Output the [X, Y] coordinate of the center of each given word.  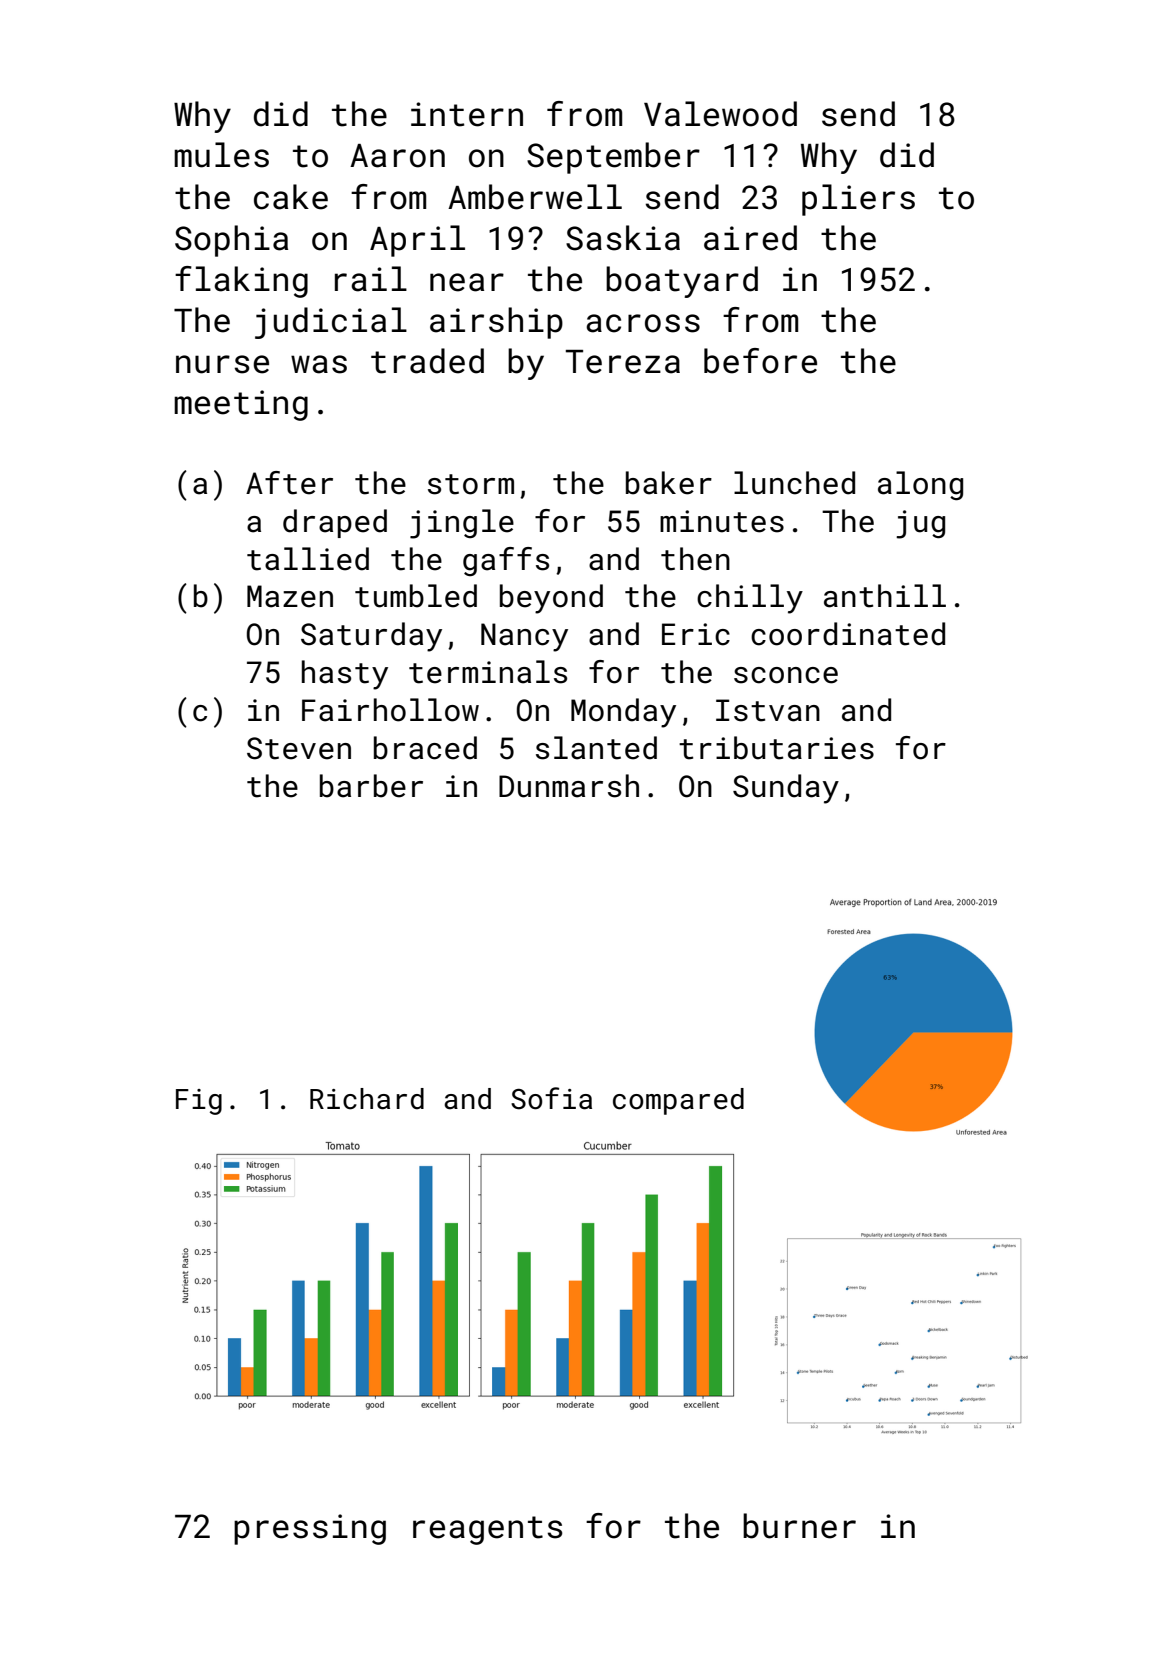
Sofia [551, 1098]
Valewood [720, 114]
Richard [367, 1099]
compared [678, 1101]
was [319, 364]
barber [371, 786]
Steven [299, 748]
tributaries [776, 748]
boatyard [682, 282]
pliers [858, 200]
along [920, 486]
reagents [487, 1530]
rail [371, 279]
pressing [310, 1529]
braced [425, 748]
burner [799, 1526]
